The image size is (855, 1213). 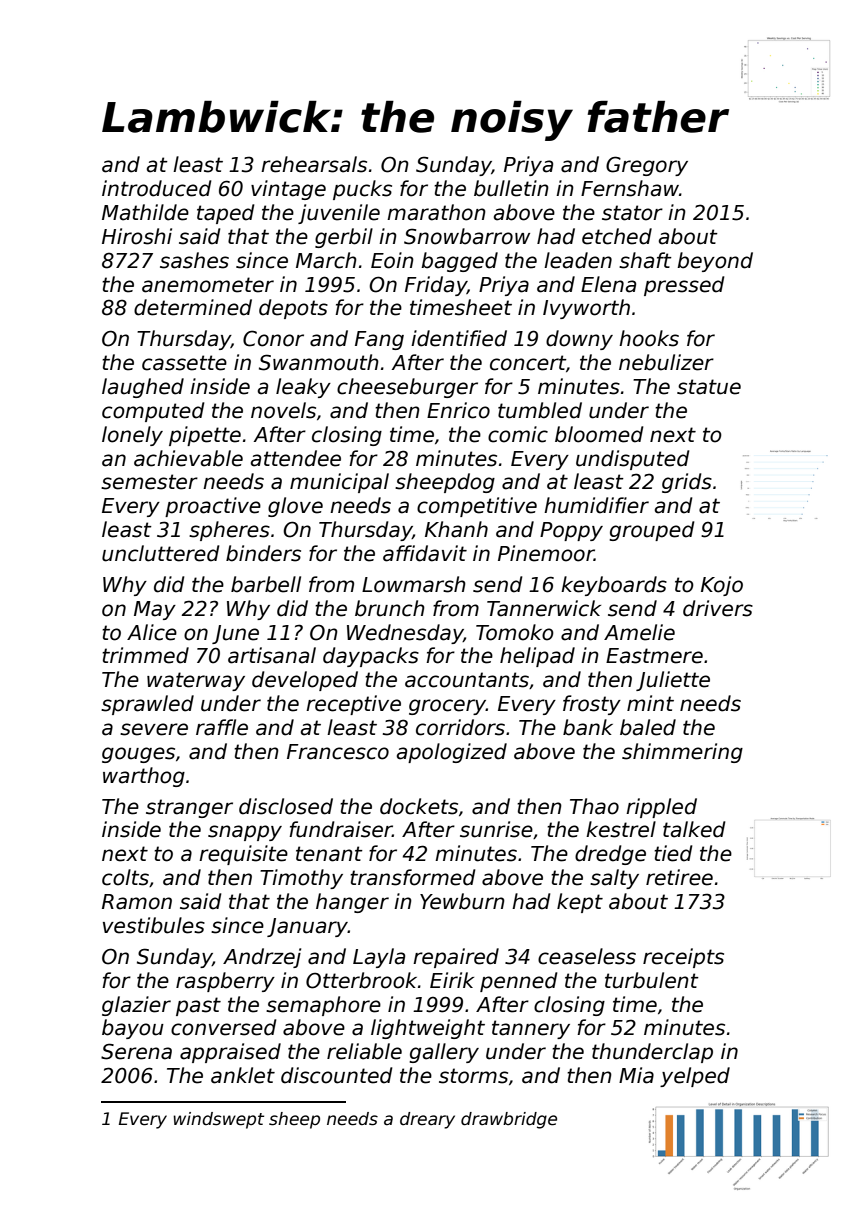 What do you see at coordinates (452, 753) in the image?
I see `apologized` at bounding box center [452, 753].
